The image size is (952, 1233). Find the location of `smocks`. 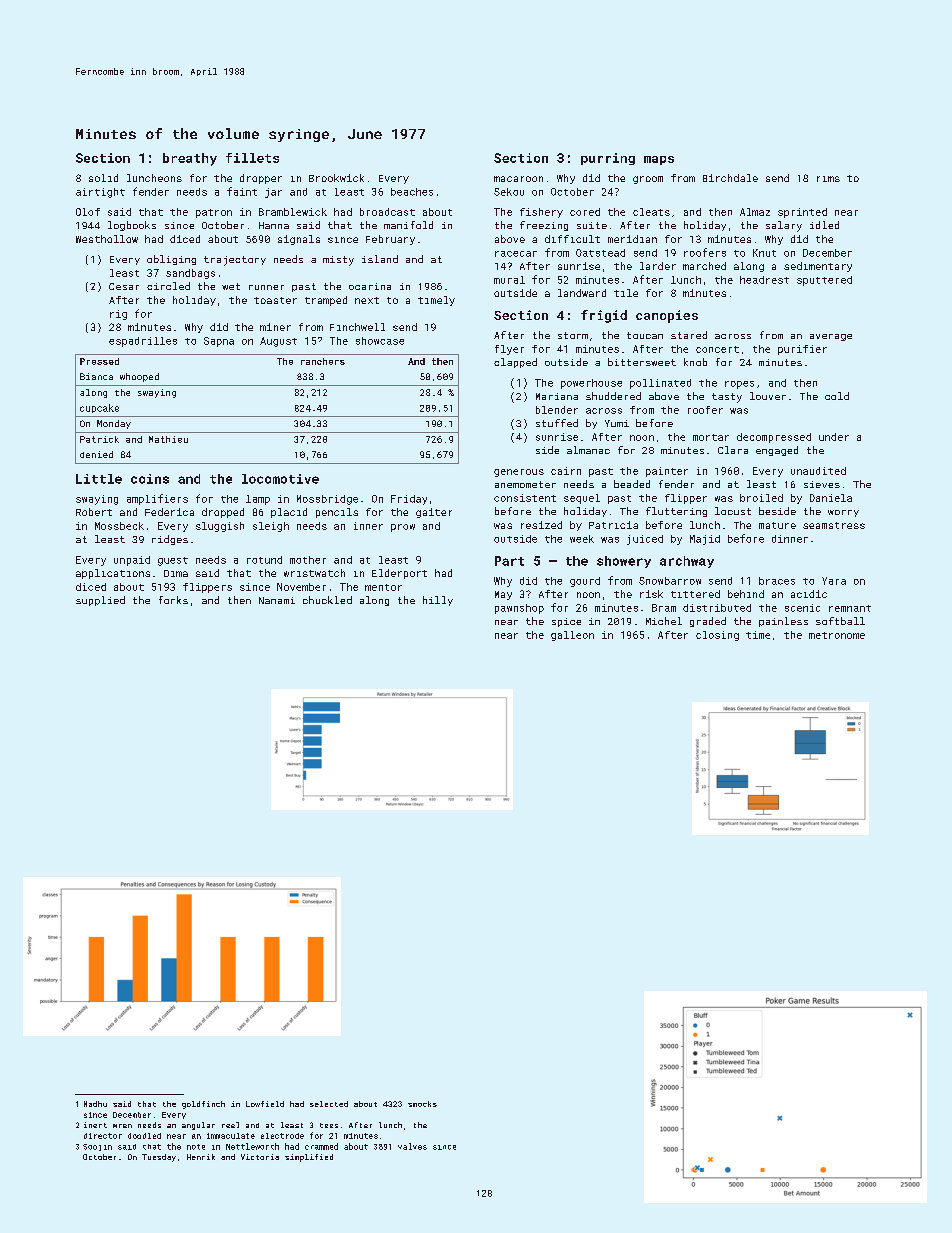

smocks is located at coordinates (422, 1104).
